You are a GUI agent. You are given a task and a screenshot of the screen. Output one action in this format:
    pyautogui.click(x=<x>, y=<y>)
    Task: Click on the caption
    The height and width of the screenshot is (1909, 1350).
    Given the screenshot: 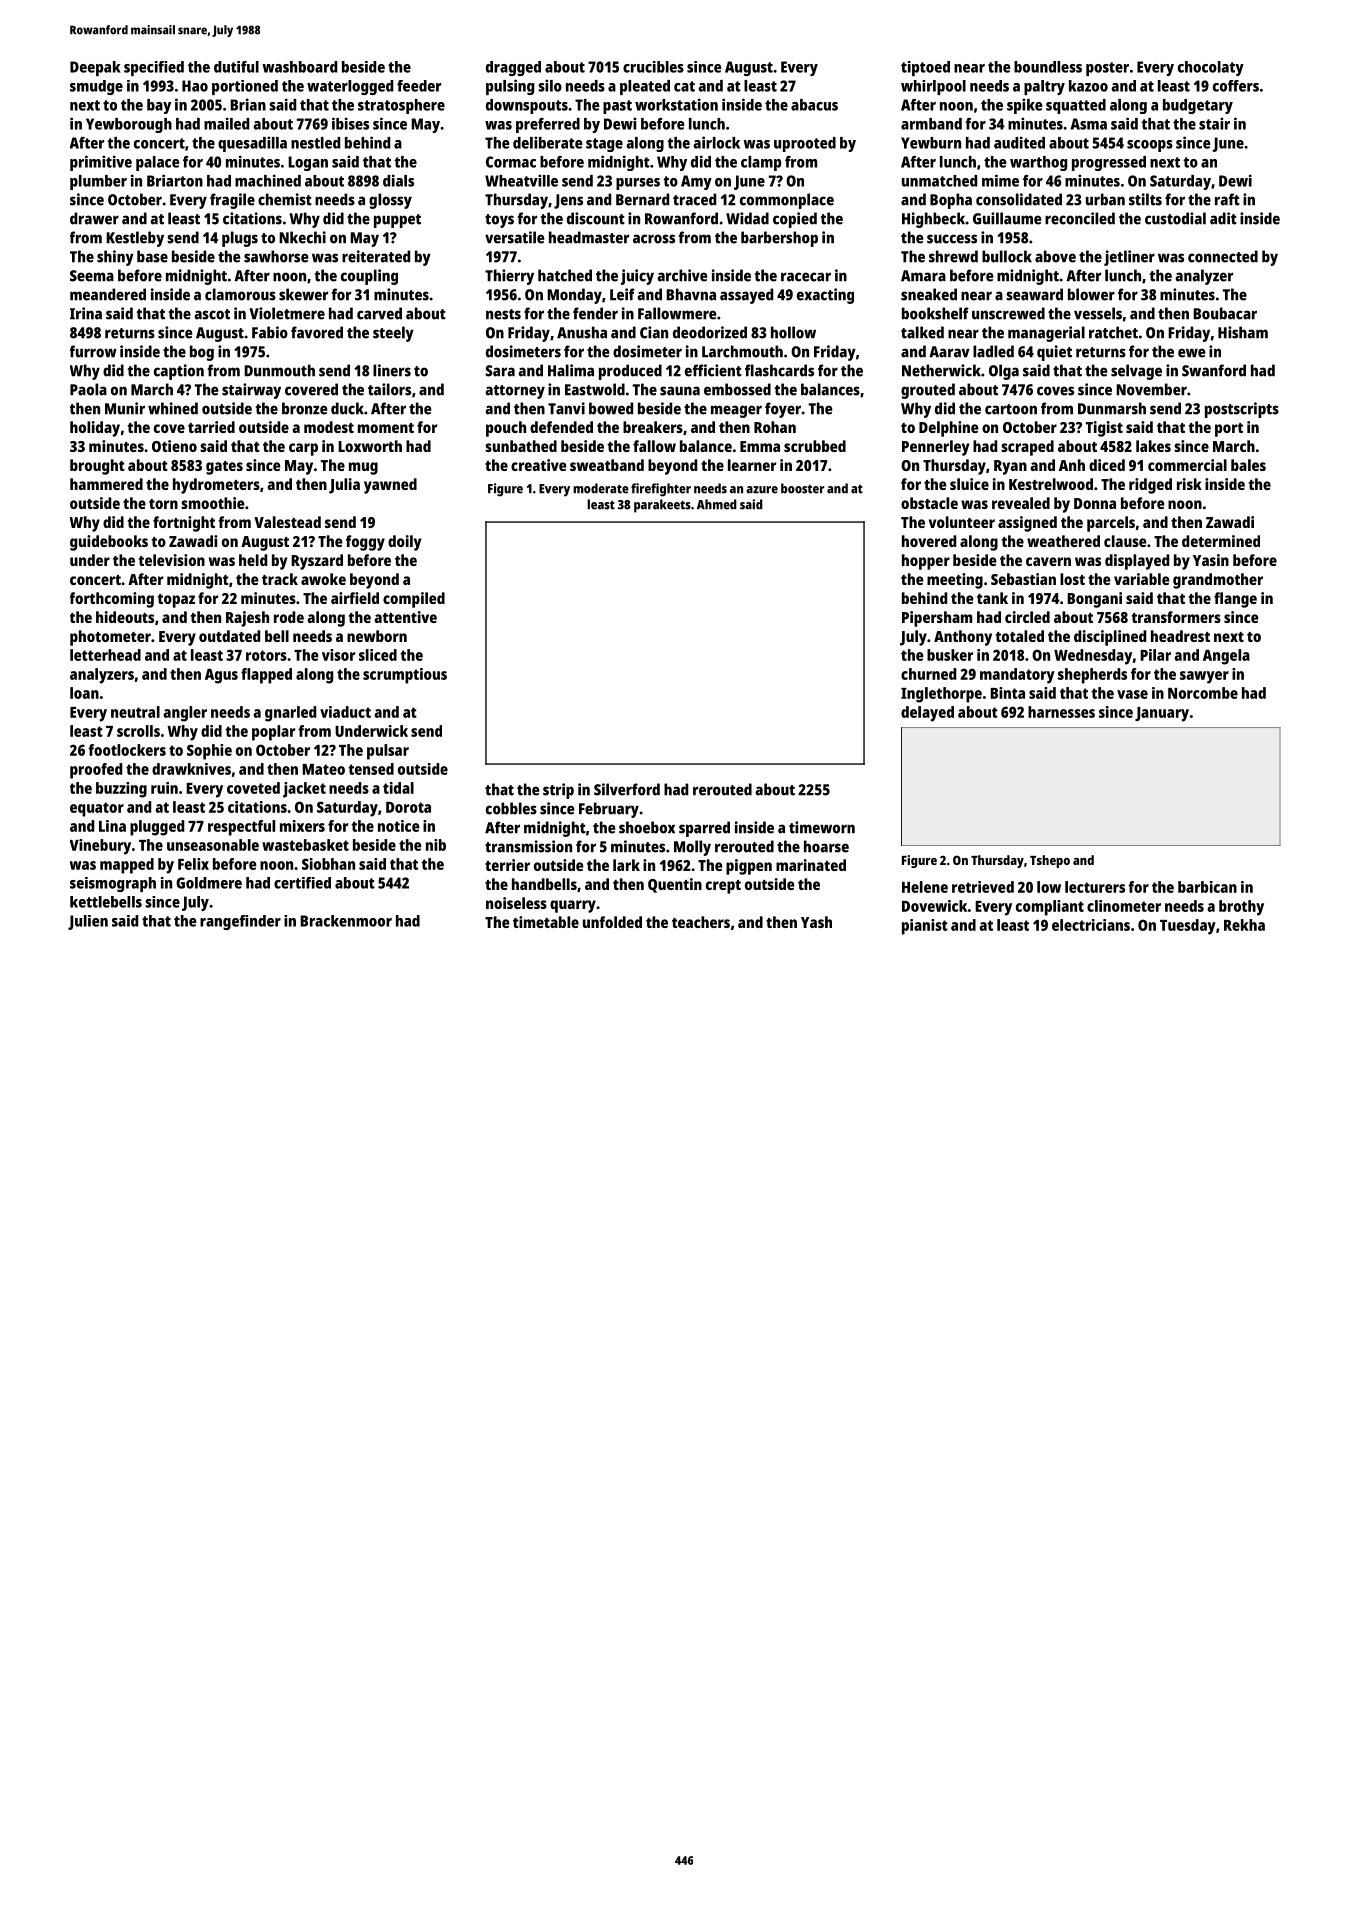 What is the action you would take?
    pyautogui.click(x=179, y=372)
